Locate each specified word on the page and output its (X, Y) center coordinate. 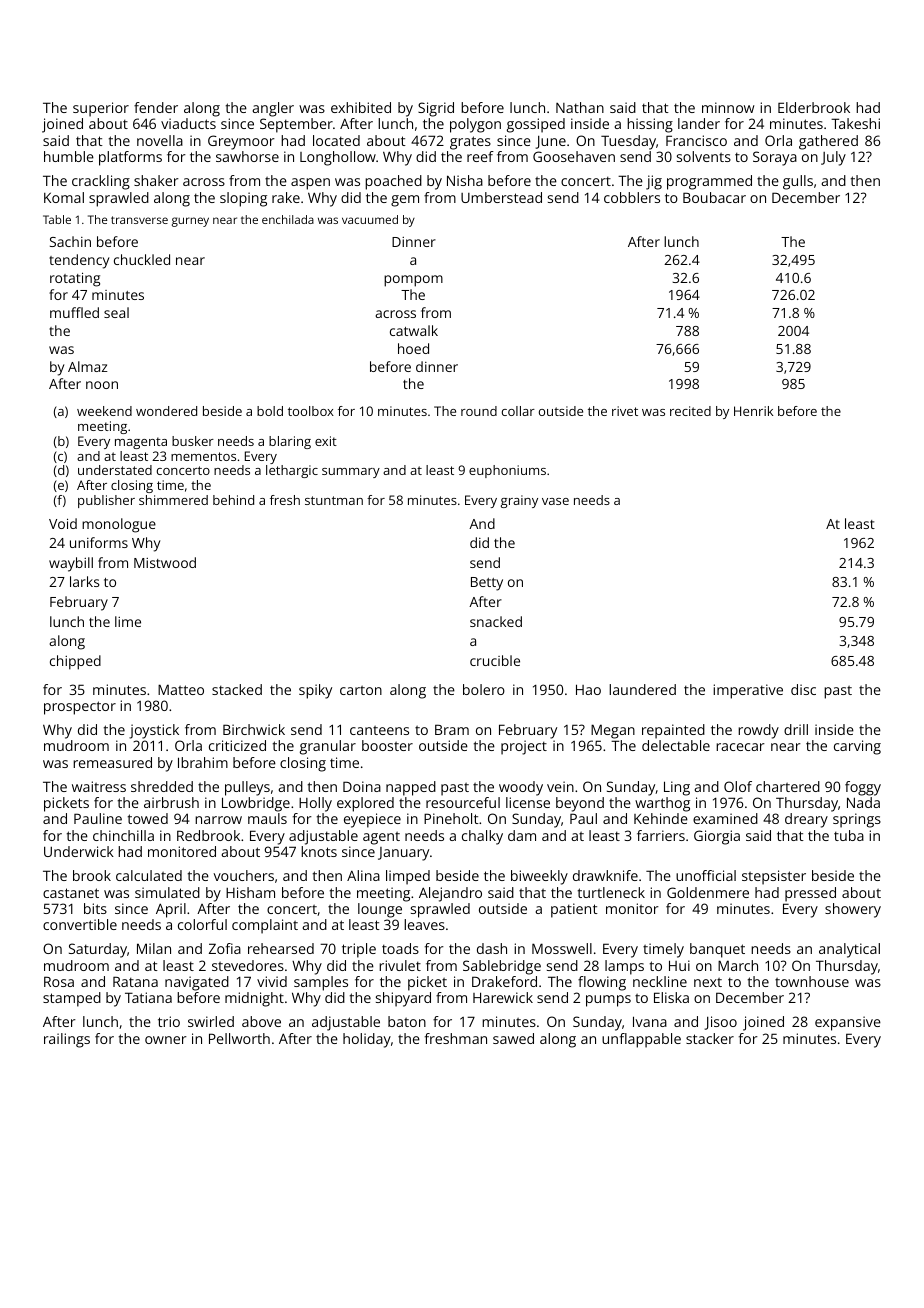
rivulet (400, 965)
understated (115, 470)
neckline (660, 981)
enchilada (288, 219)
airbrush (171, 802)
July (833, 158)
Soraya (775, 158)
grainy (519, 501)
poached (393, 182)
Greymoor (241, 142)
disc (803, 689)
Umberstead (501, 197)
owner (166, 1040)
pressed (810, 894)
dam (522, 835)
